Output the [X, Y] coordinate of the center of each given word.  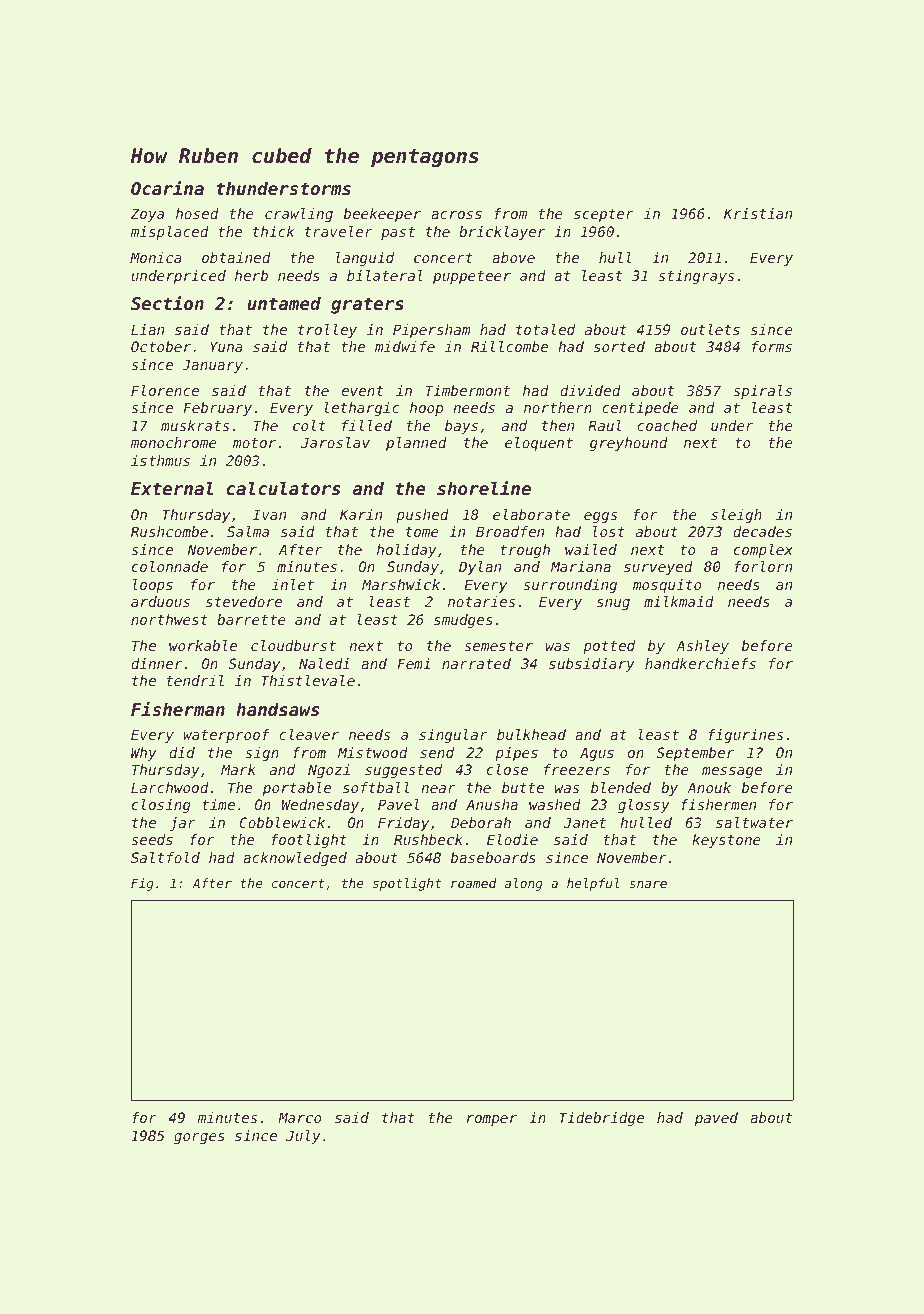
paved [716, 1119]
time [218, 804]
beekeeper [382, 215]
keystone [726, 841]
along [524, 884]
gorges [199, 1138]
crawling [299, 215]
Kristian [758, 213]
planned [416, 444]
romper [492, 1120]
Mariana [581, 566]
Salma [248, 531]
